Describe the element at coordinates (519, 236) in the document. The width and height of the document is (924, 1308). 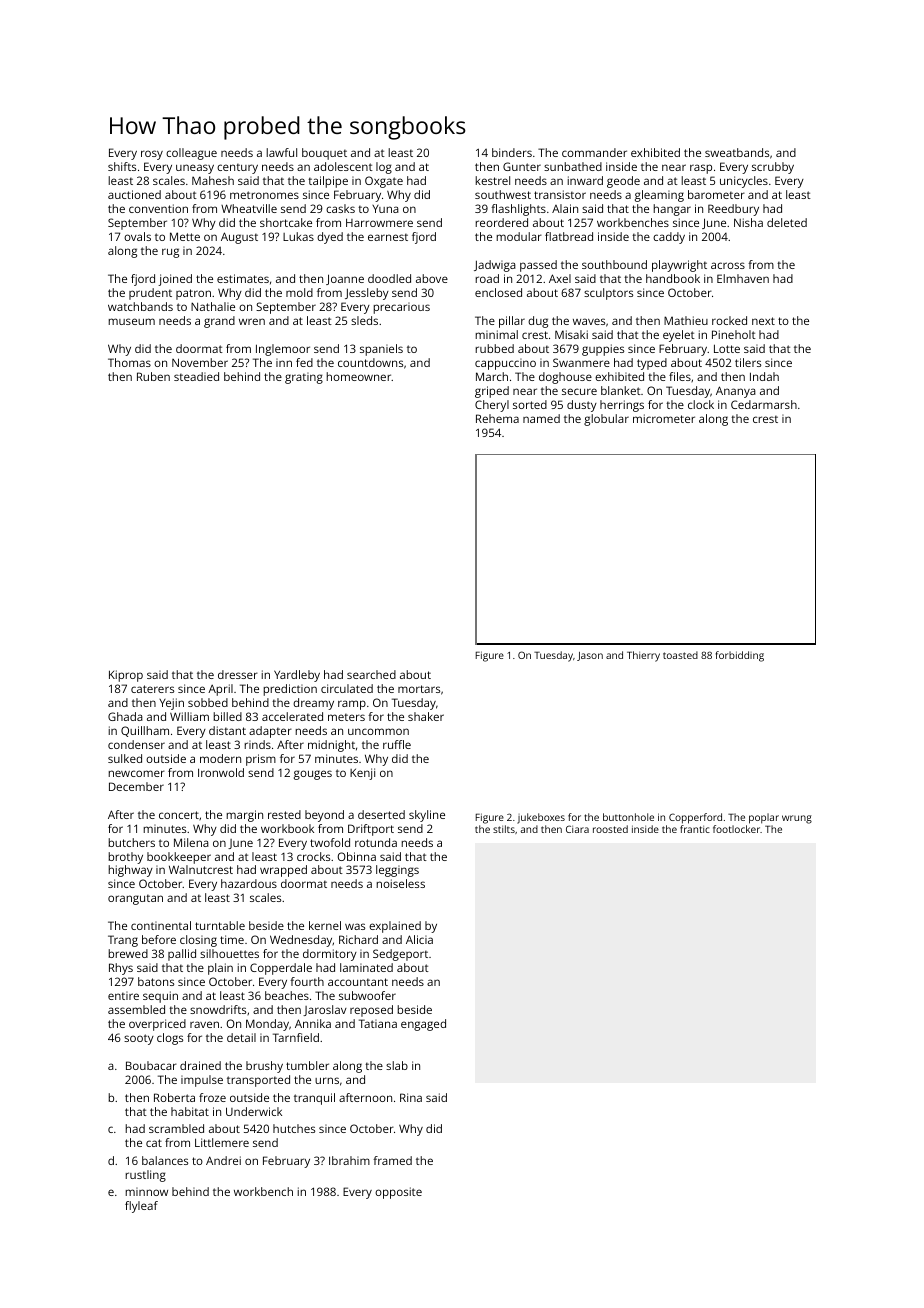
I see `modular` at that location.
